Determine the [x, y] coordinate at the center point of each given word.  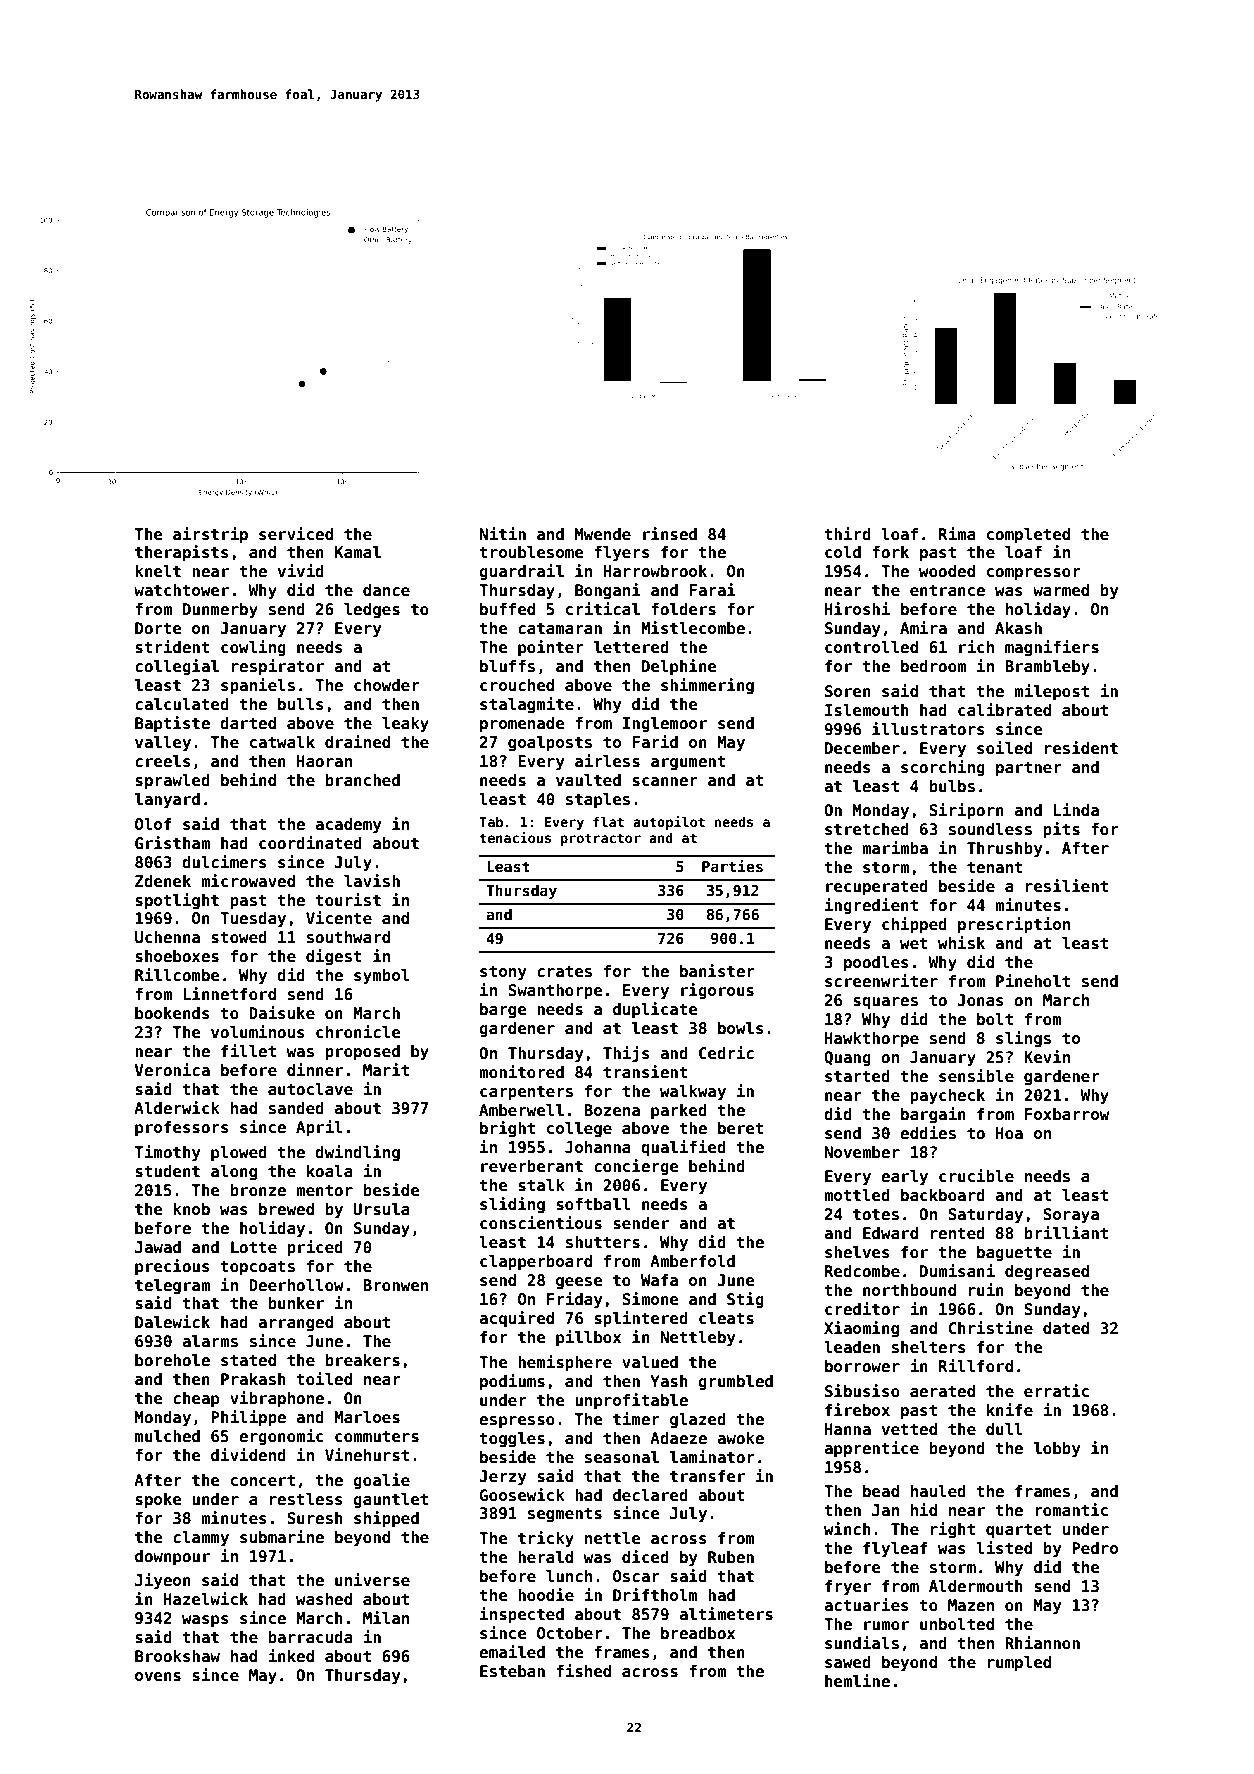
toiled [324, 1379]
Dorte [158, 628]
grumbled [735, 1382]
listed [1004, 1548]
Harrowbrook [655, 571]
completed [1028, 535]
